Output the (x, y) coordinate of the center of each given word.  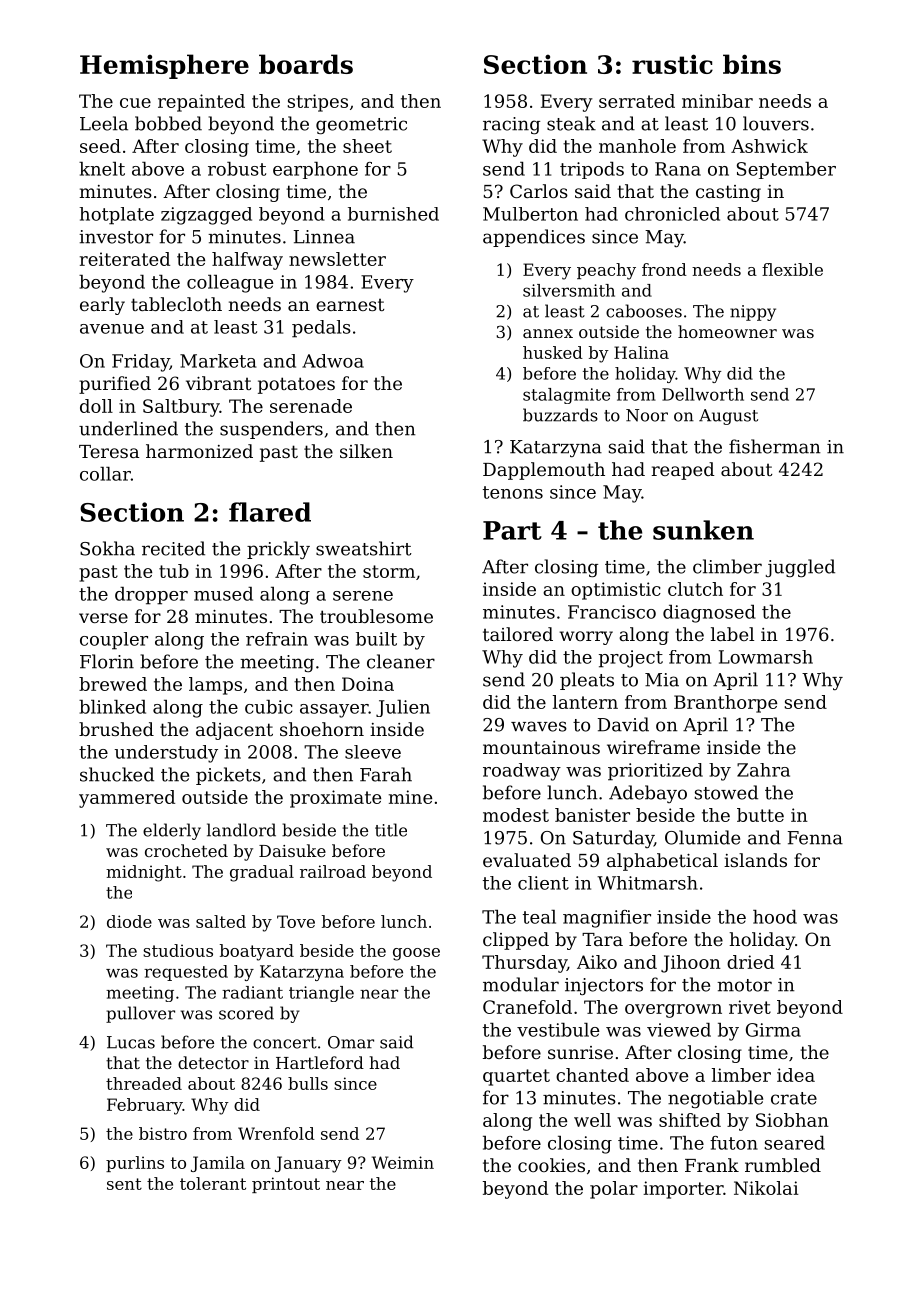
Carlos (539, 191)
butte (760, 815)
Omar (351, 1042)
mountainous (541, 747)
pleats (587, 681)
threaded (144, 1083)
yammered (127, 799)
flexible (792, 269)
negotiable (715, 1099)
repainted (201, 103)
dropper (151, 596)
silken (366, 451)
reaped (683, 471)
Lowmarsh (766, 657)
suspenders (271, 430)
